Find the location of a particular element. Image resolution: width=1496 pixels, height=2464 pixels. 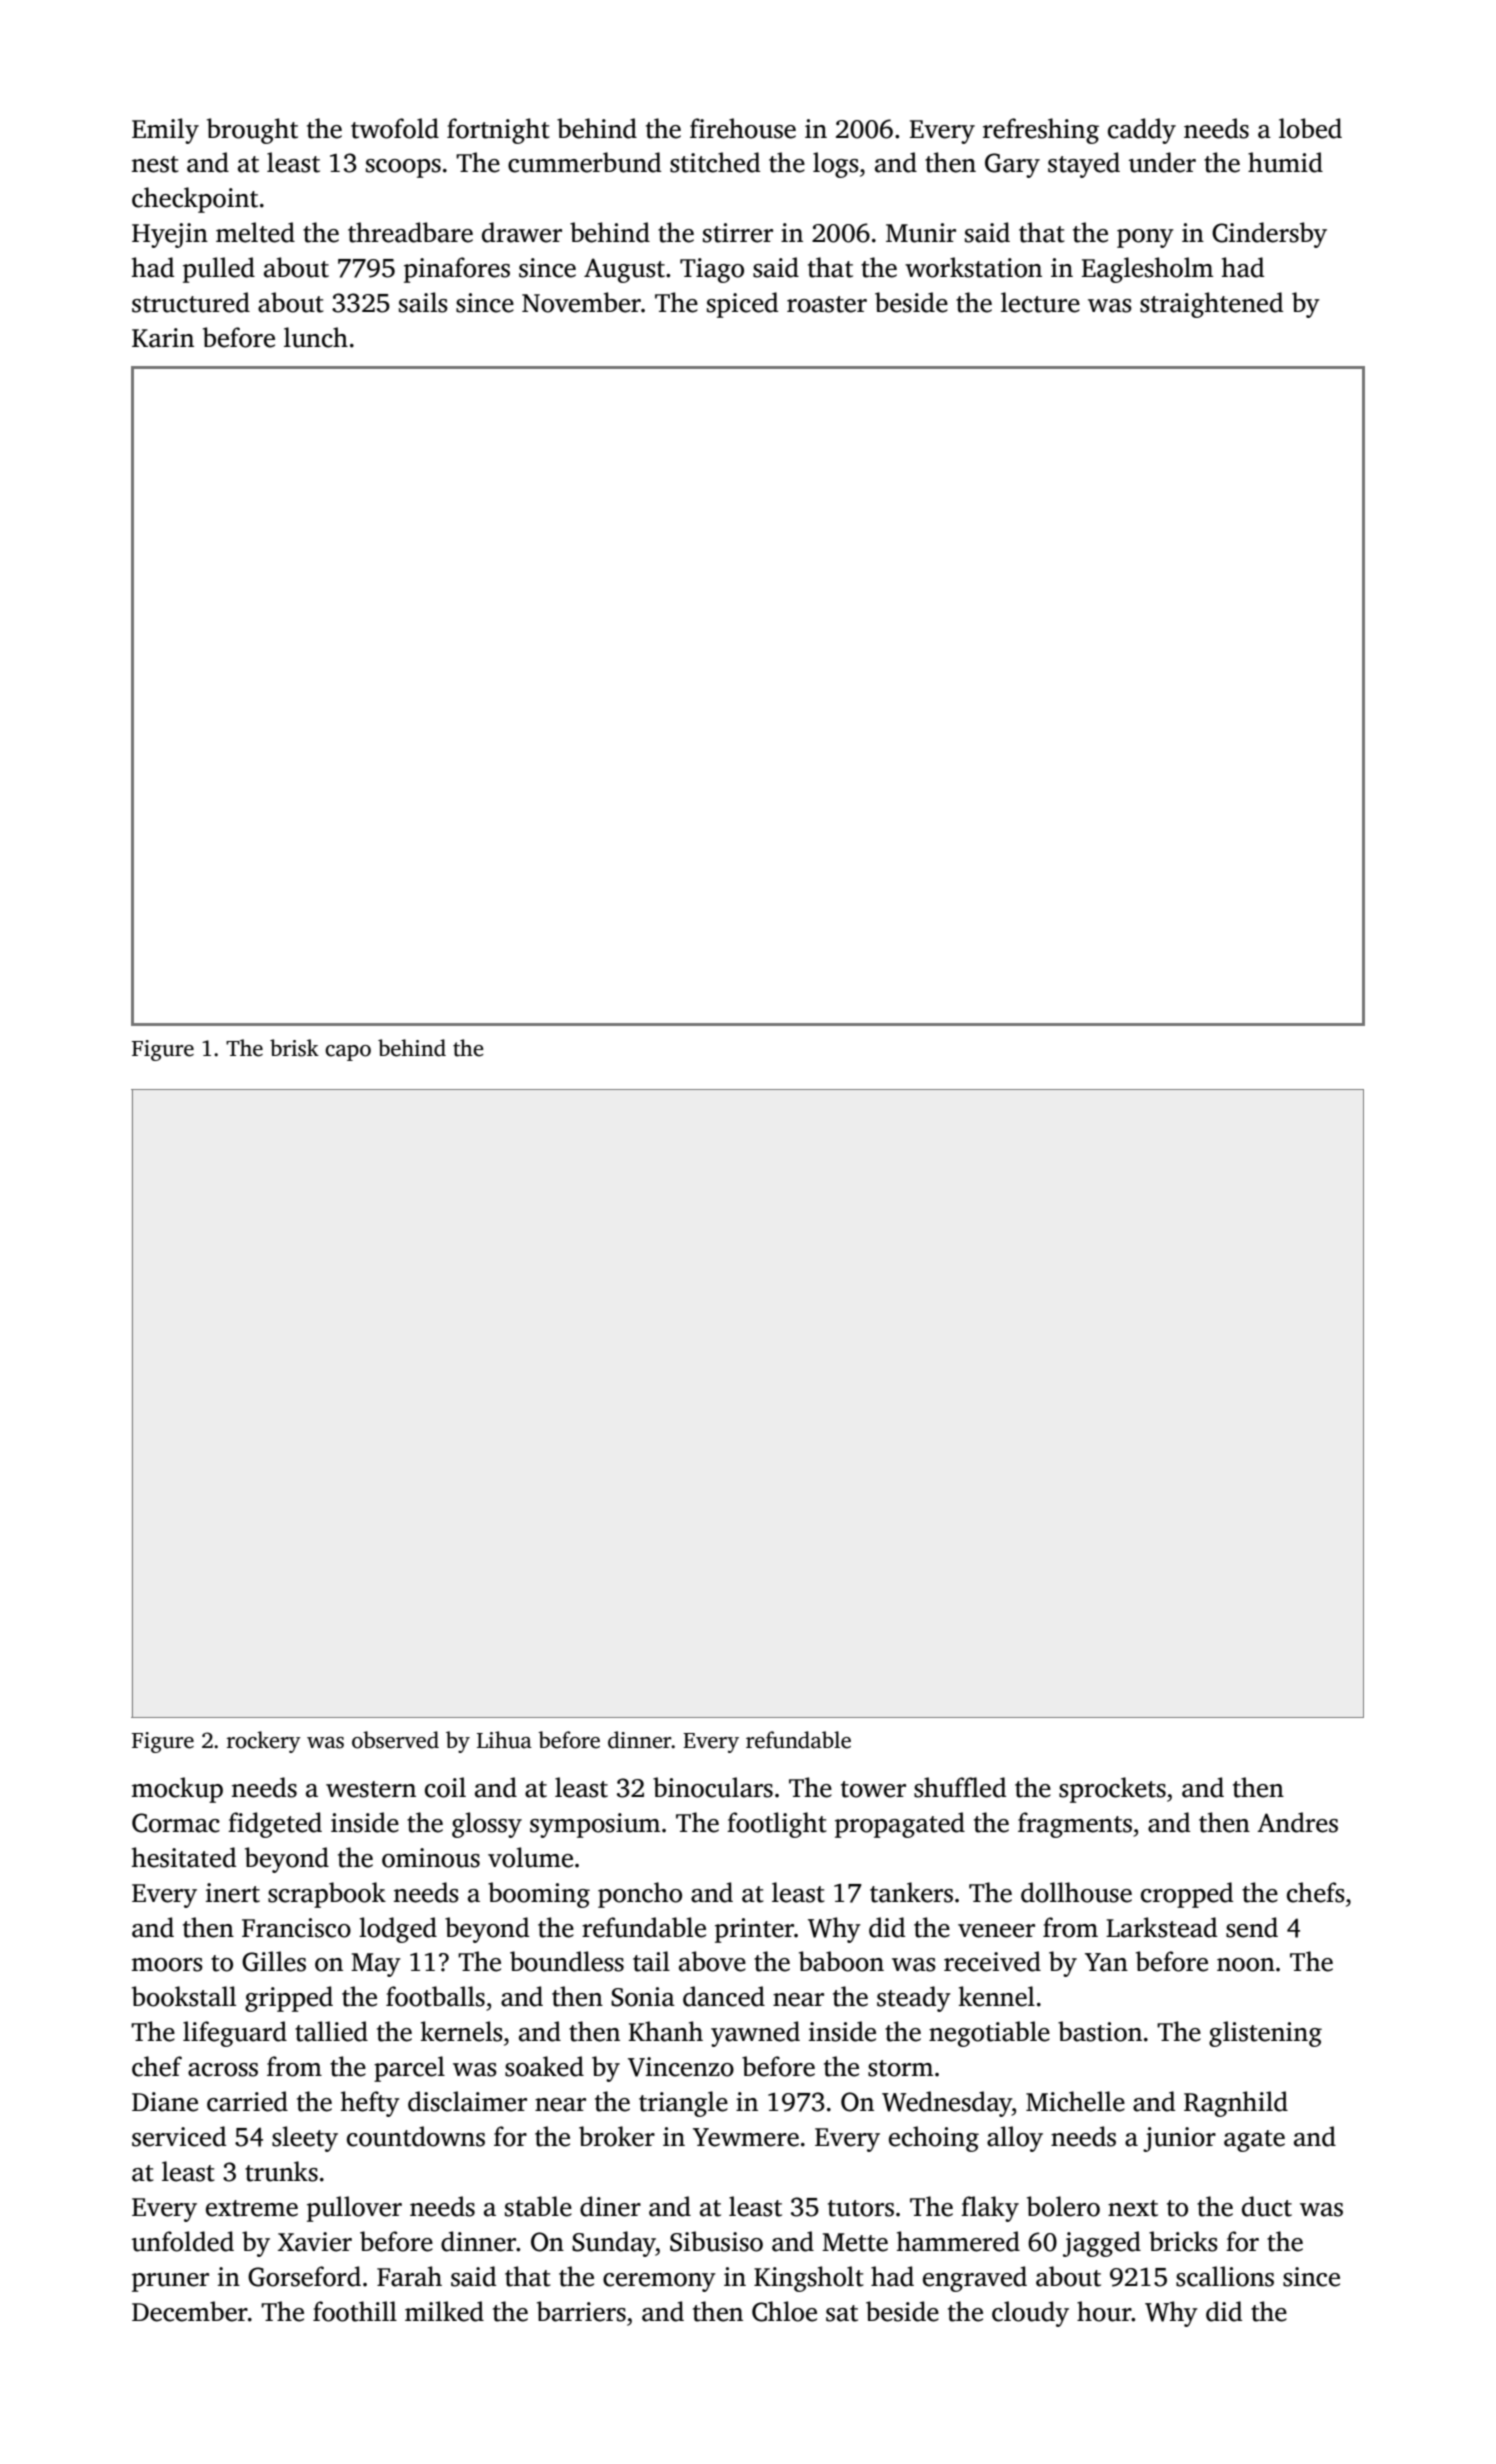

spiced is located at coordinates (742, 305).
